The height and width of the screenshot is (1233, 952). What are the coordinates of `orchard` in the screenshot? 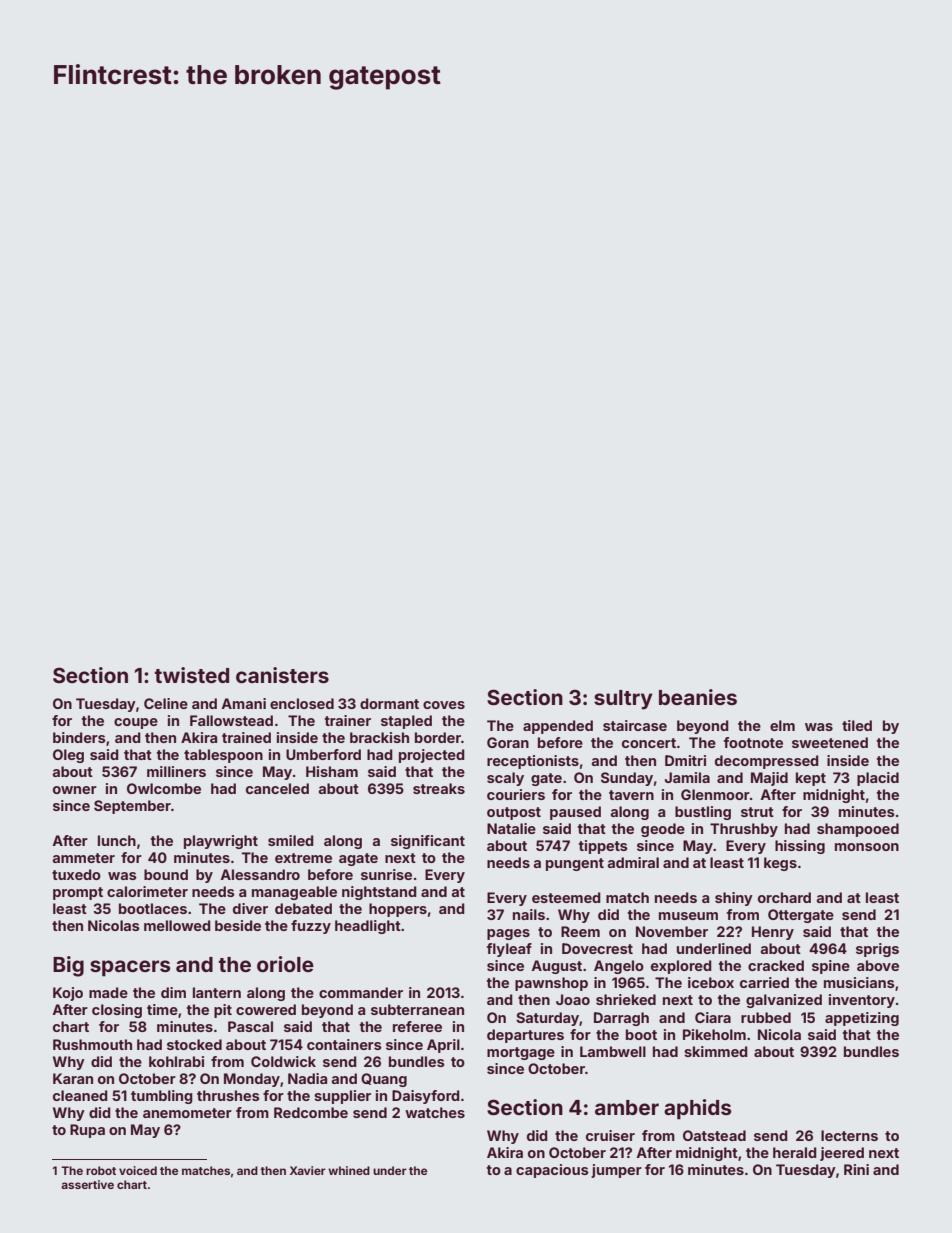 It's located at (784, 897).
